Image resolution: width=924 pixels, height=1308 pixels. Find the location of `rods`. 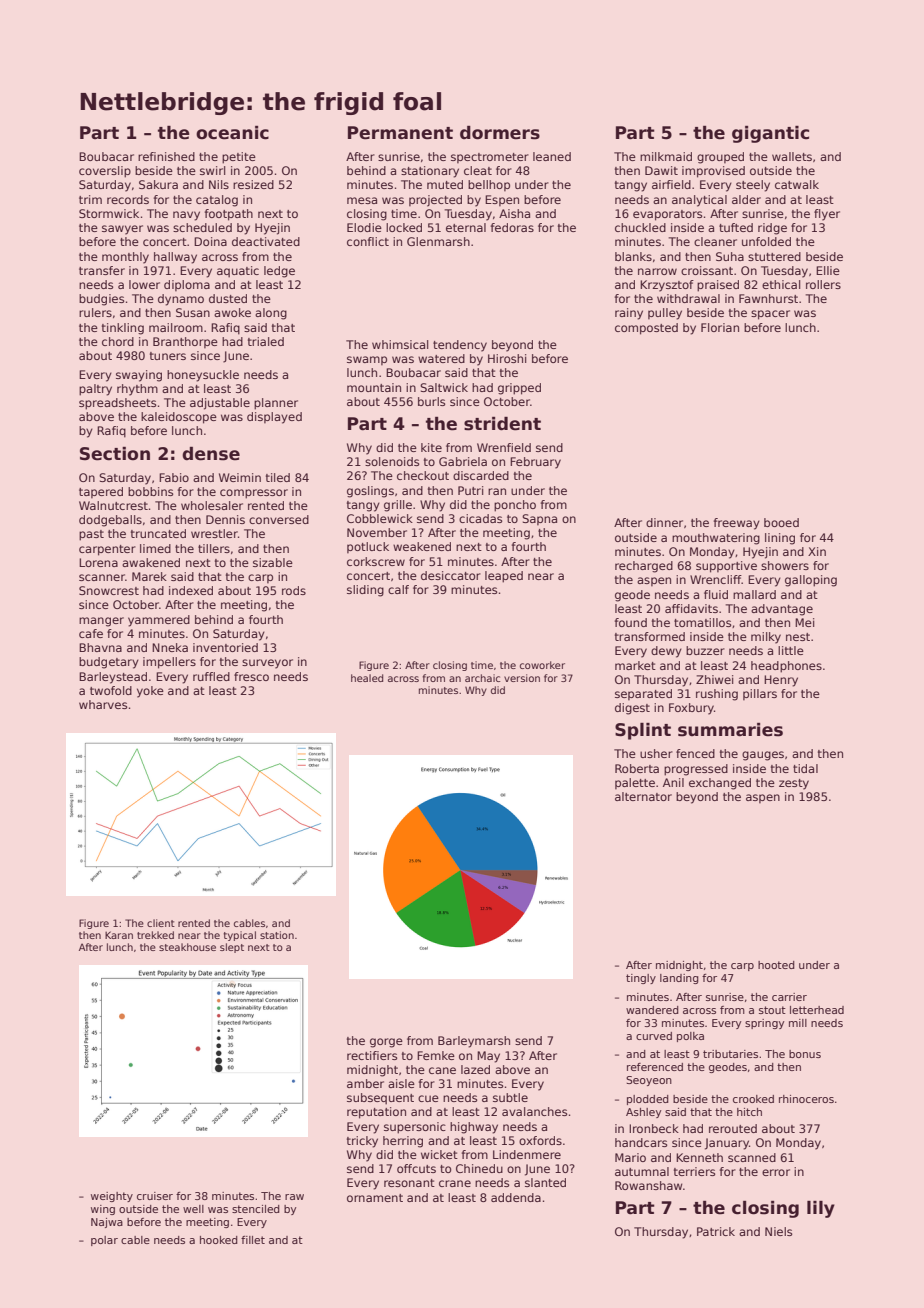

rods is located at coordinates (294, 590).
